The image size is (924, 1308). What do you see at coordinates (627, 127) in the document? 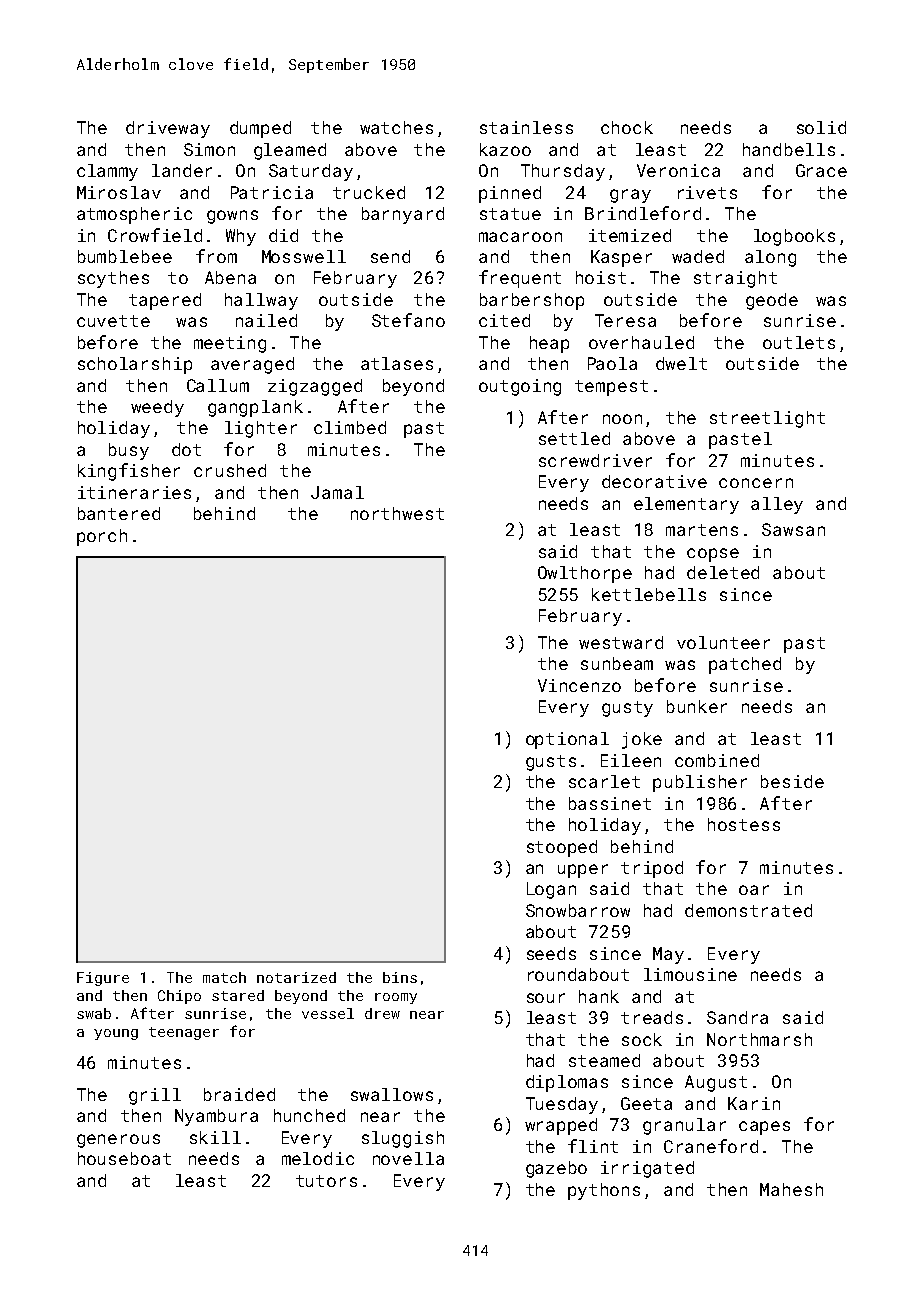
I see `chock` at bounding box center [627, 127].
